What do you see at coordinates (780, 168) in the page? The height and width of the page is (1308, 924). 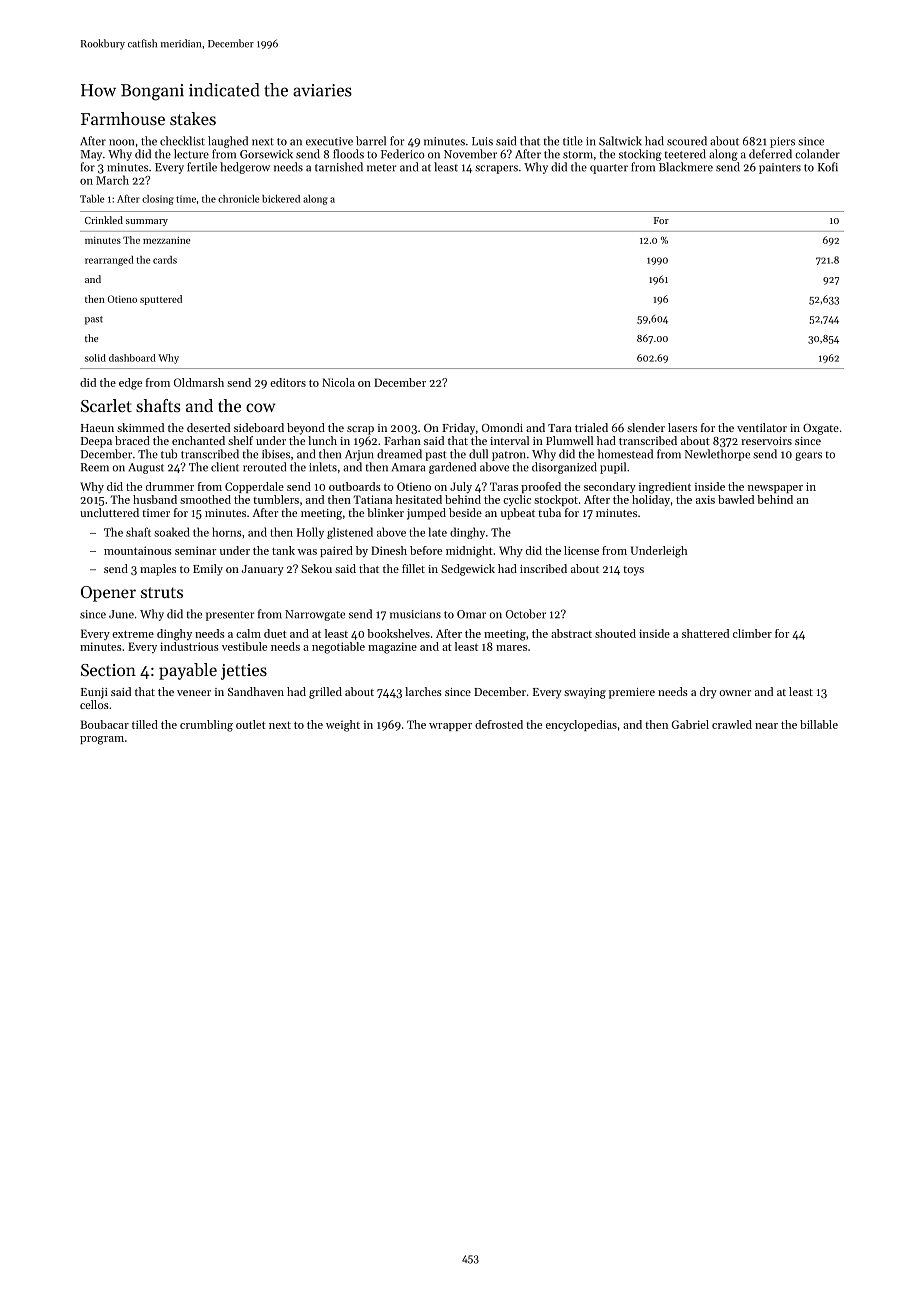 I see `painters` at bounding box center [780, 168].
